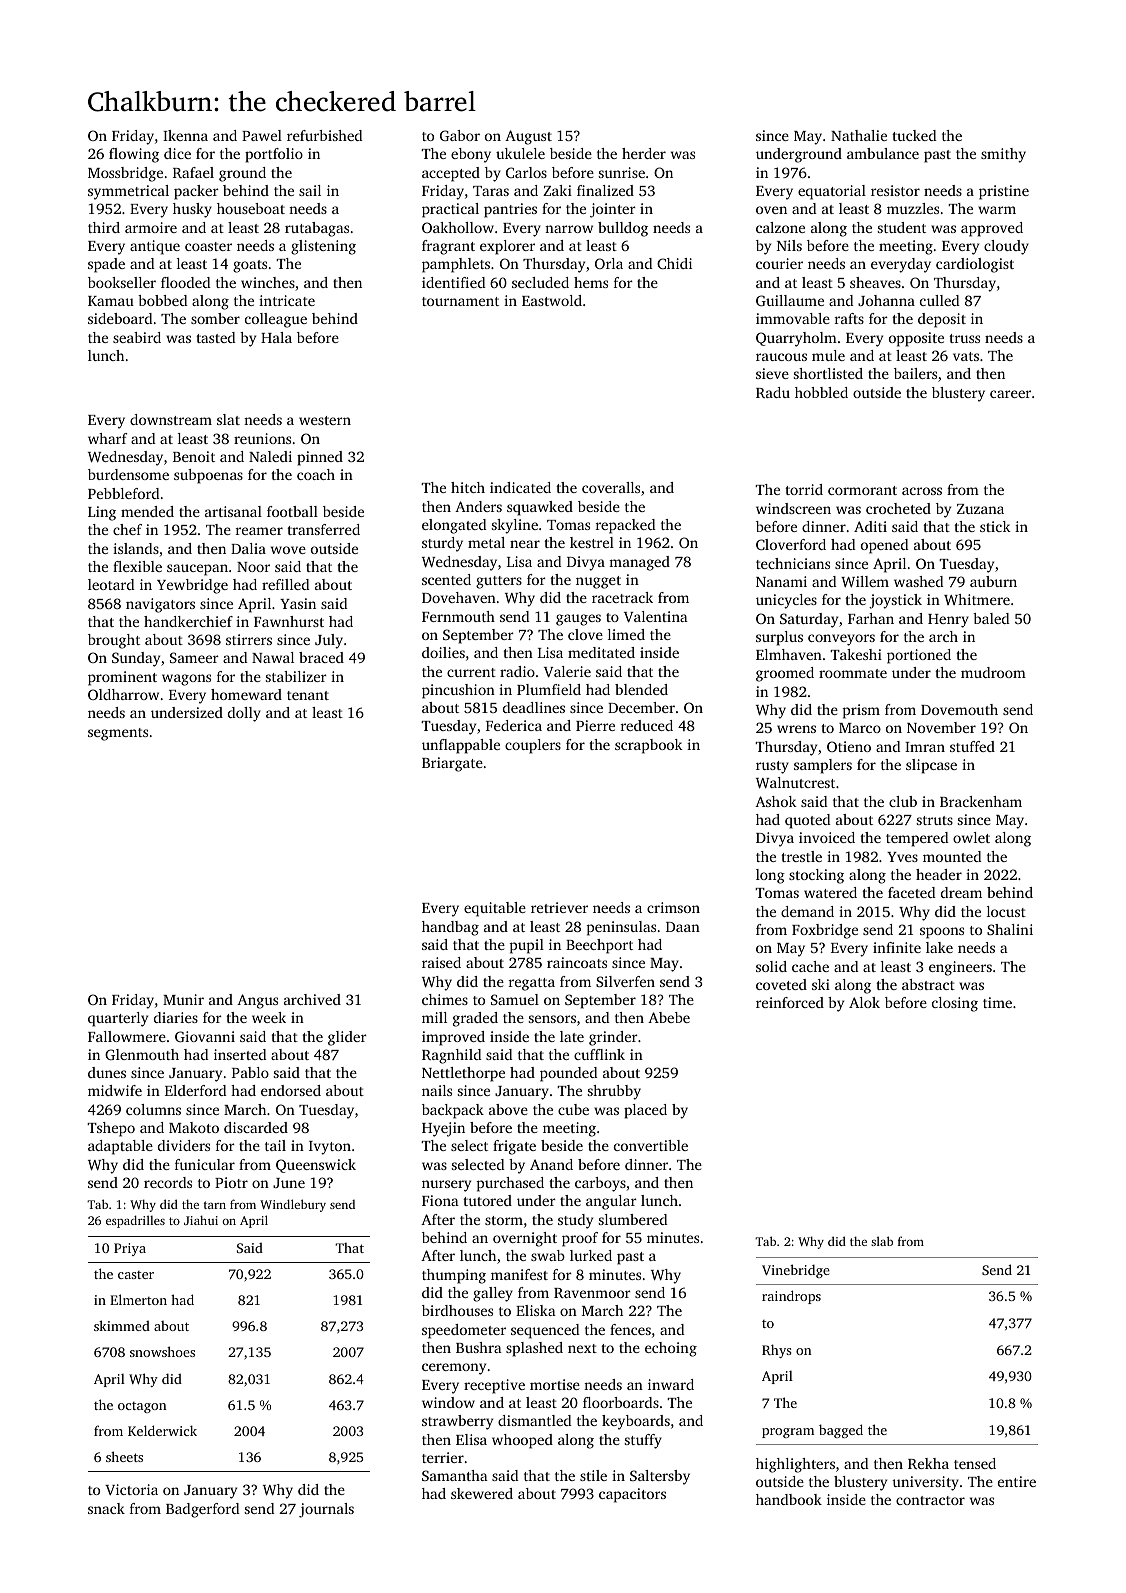 Image resolution: width=1126 pixels, height=1593 pixels. What do you see at coordinates (162, 1351) in the page?
I see `snowshoes` at bounding box center [162, 1351].
